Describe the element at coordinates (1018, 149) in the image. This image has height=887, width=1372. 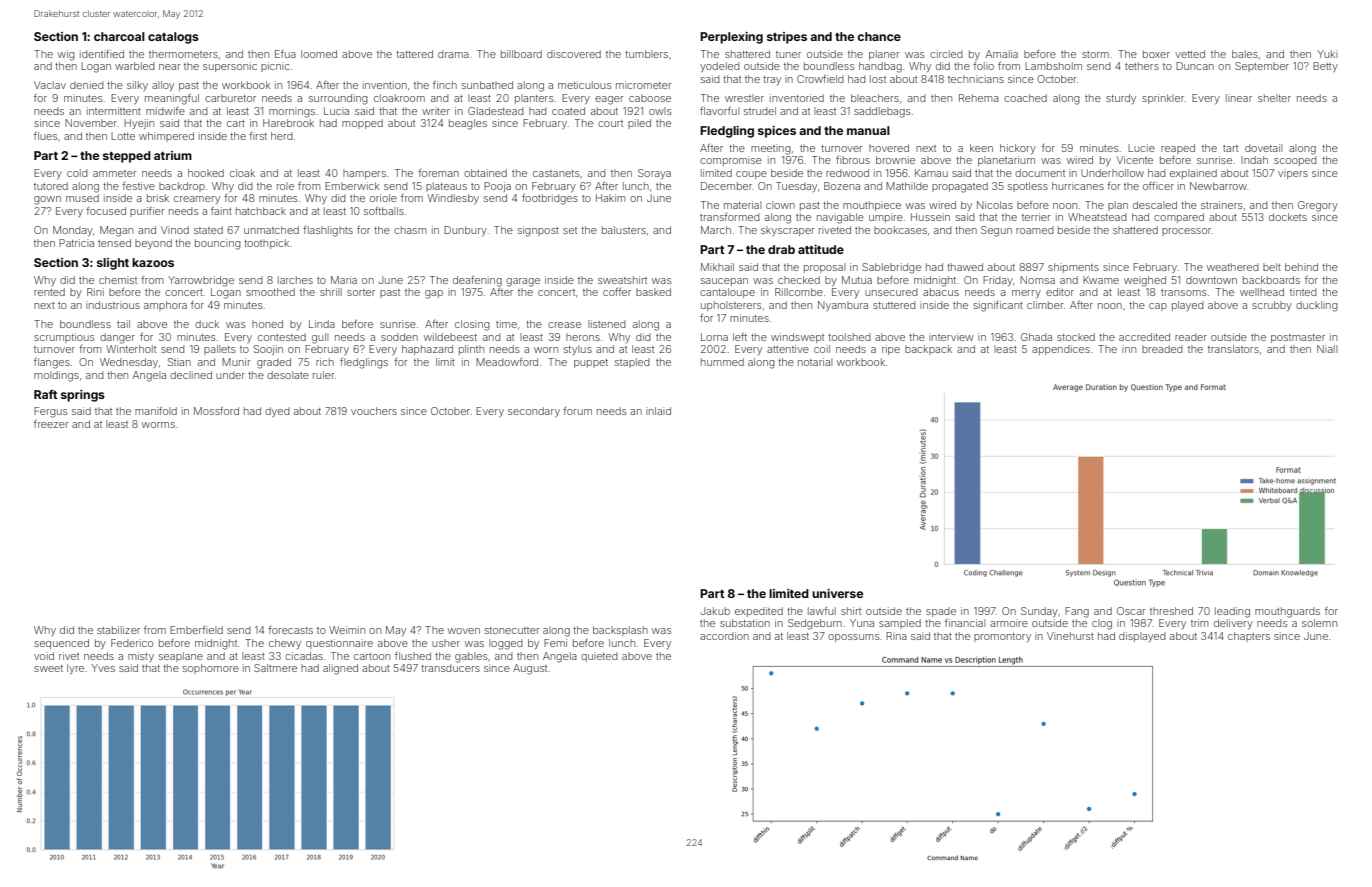
I see `hickory` at that location.
